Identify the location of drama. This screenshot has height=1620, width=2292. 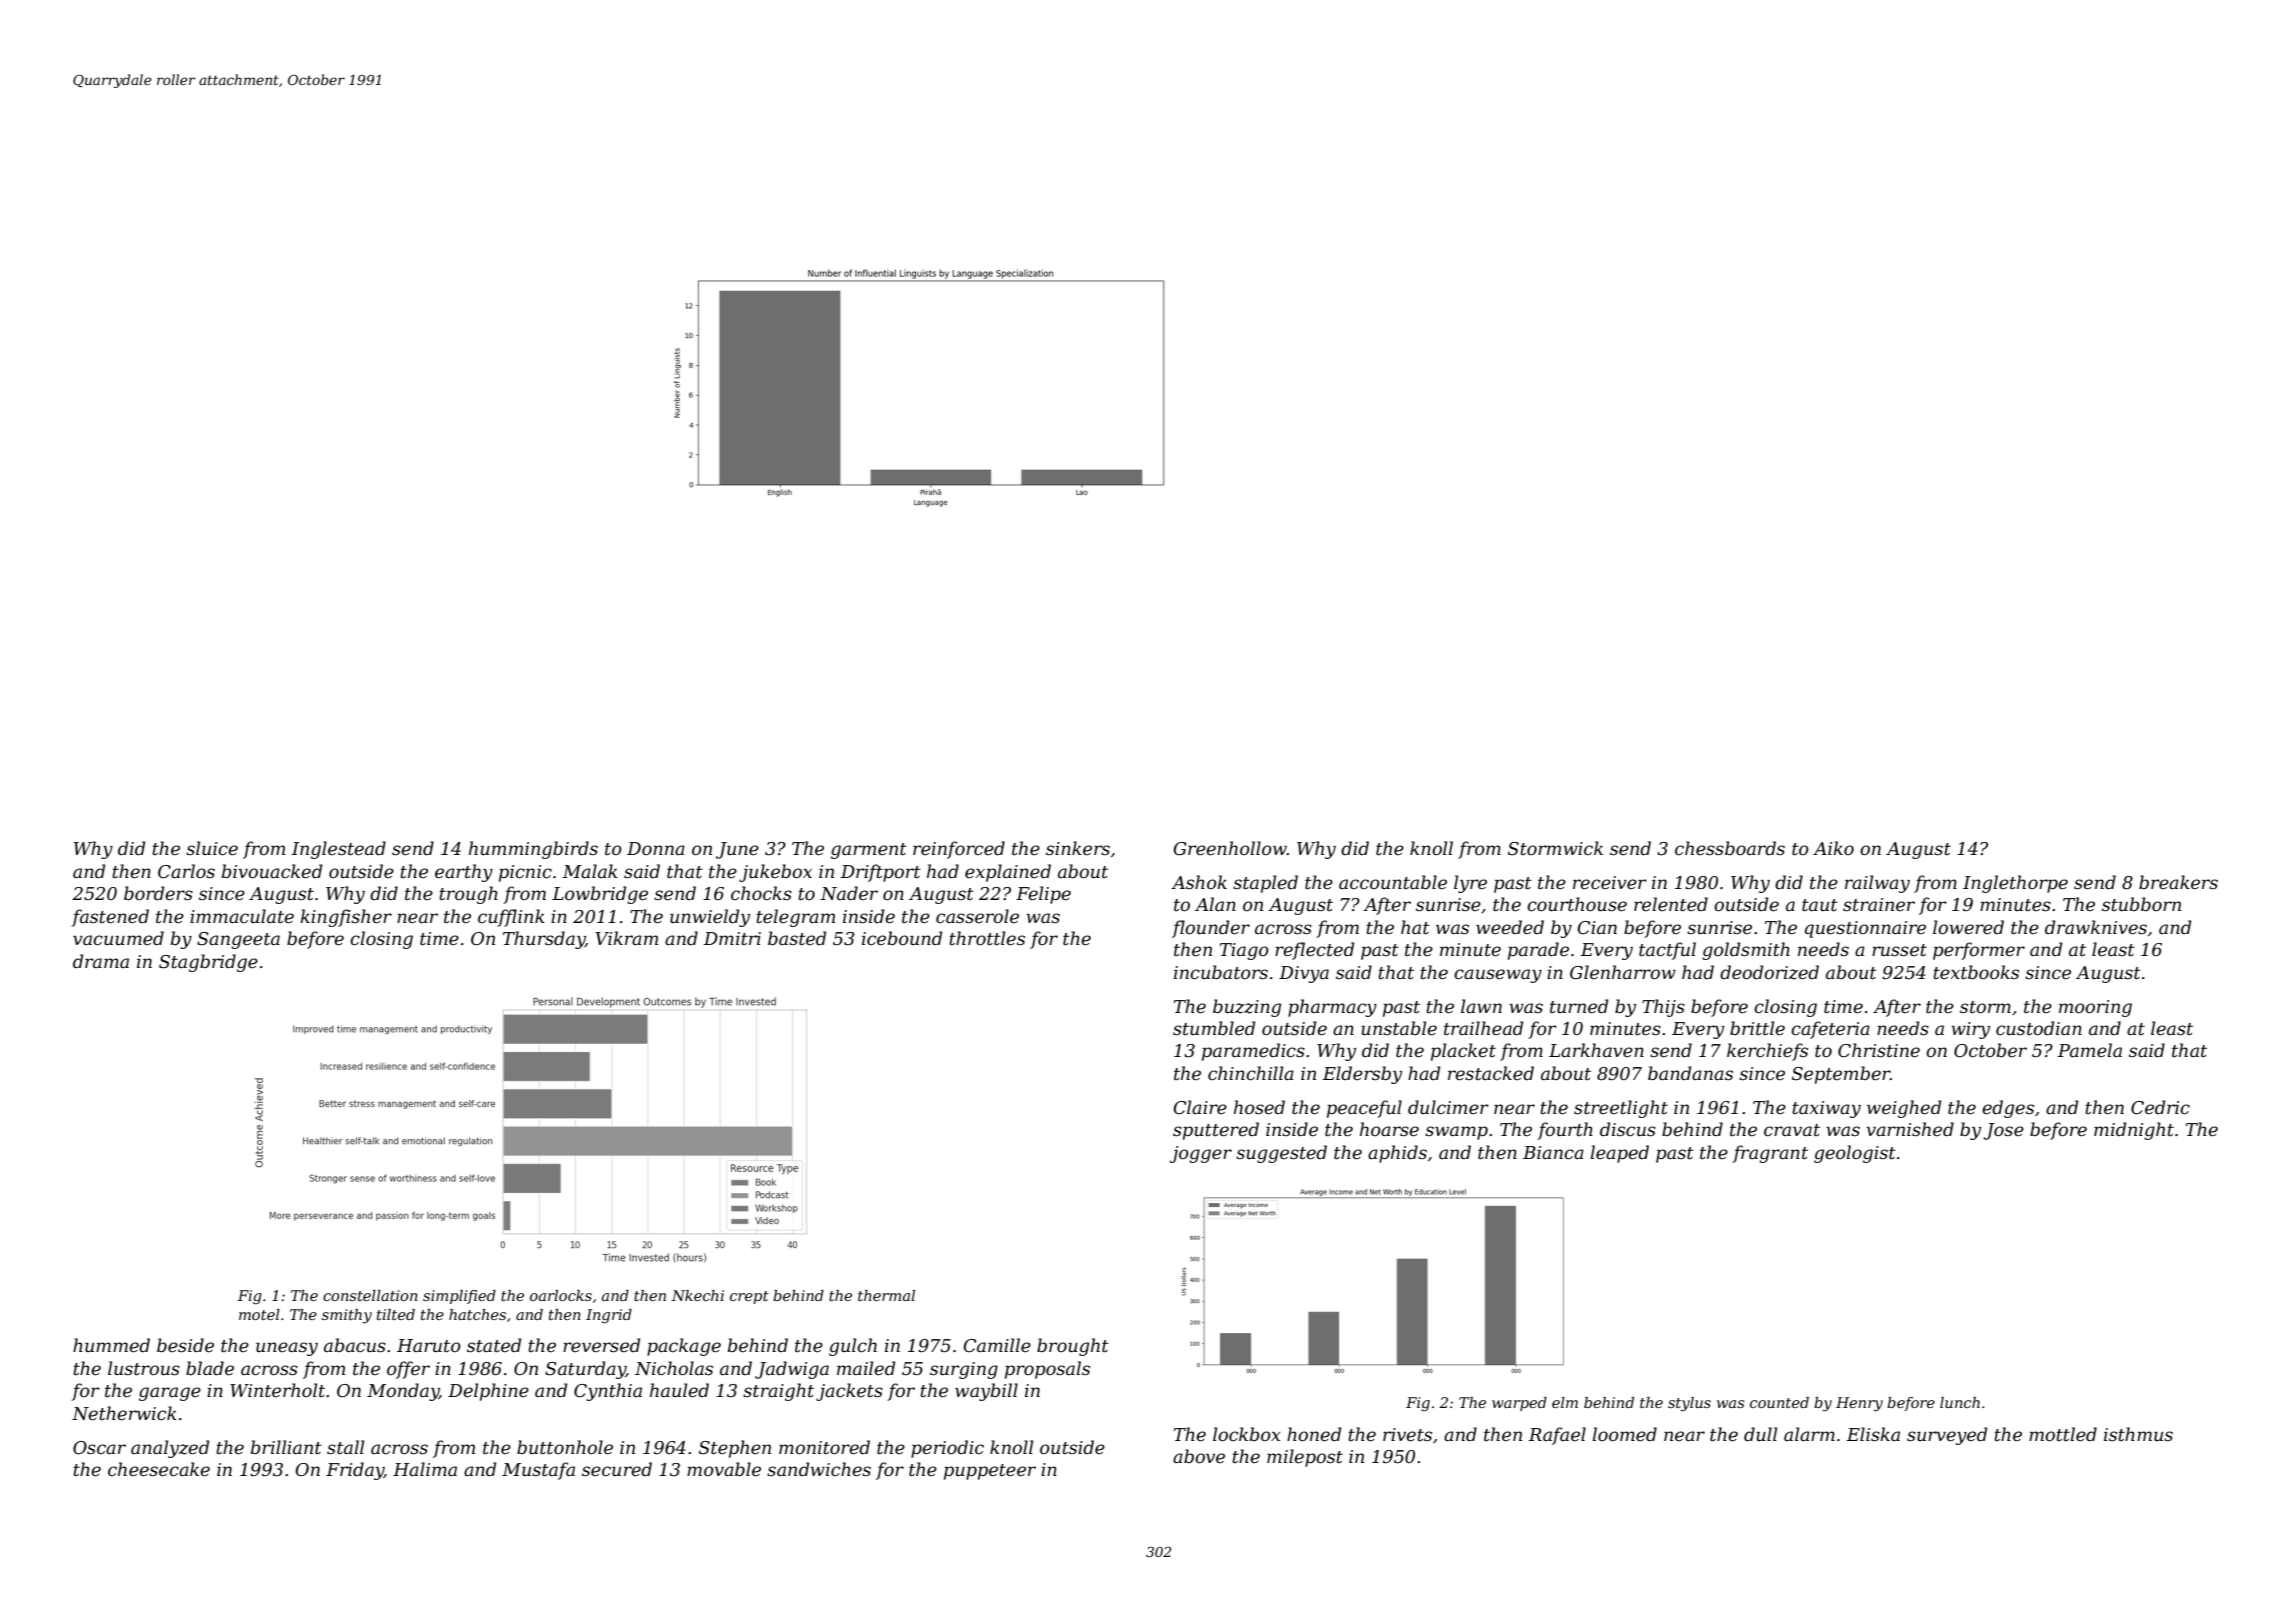
(101, 961).
